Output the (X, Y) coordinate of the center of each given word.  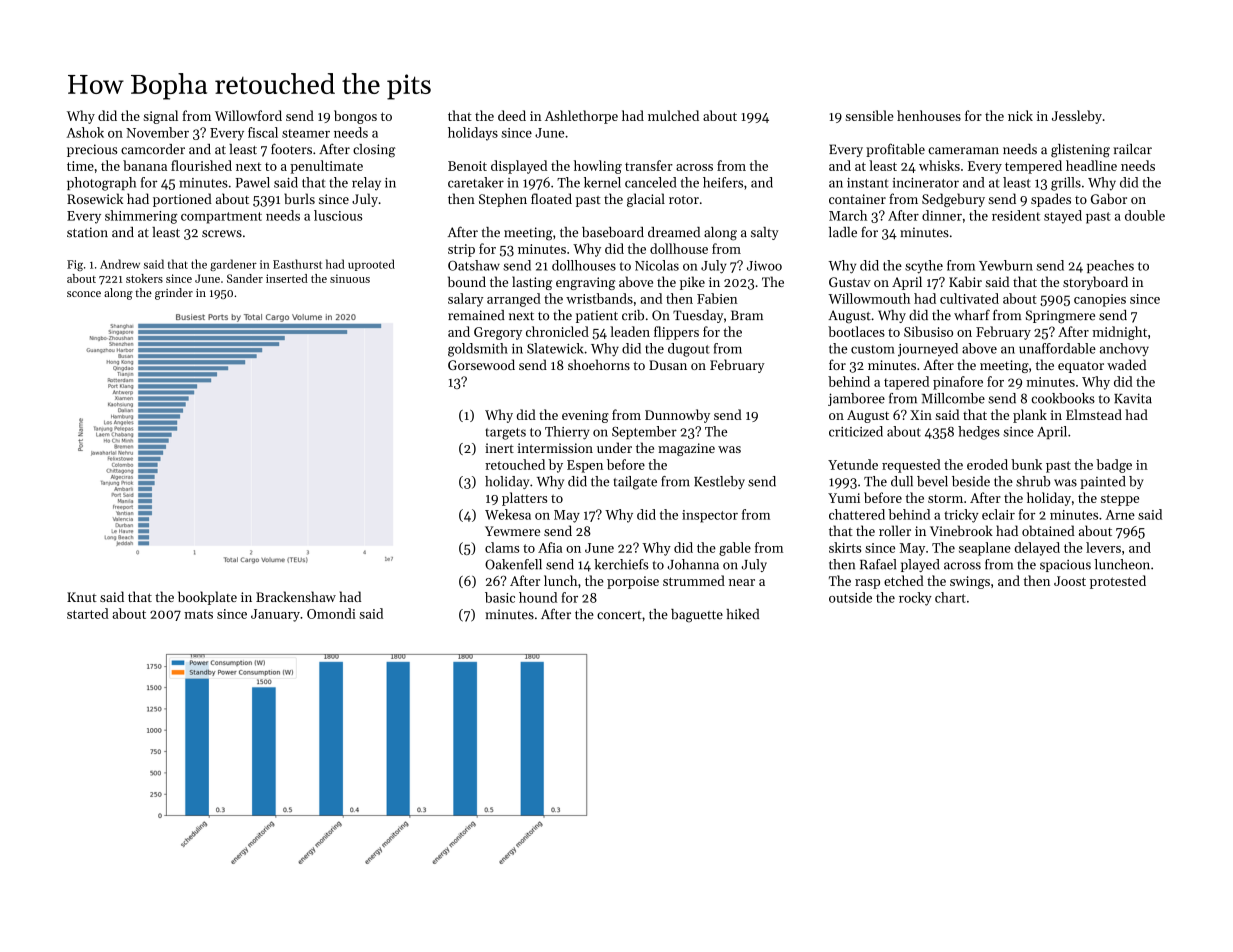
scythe (924, 267)
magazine (686, 449)
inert (499, 448)
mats (198, 614)
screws (222, 234)
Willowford (248, 115)
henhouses (929, 115)
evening (585, 416)
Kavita (1133, 398)
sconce (84, 294)
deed (512, 115)
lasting (532, 283)
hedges (979, 433)
